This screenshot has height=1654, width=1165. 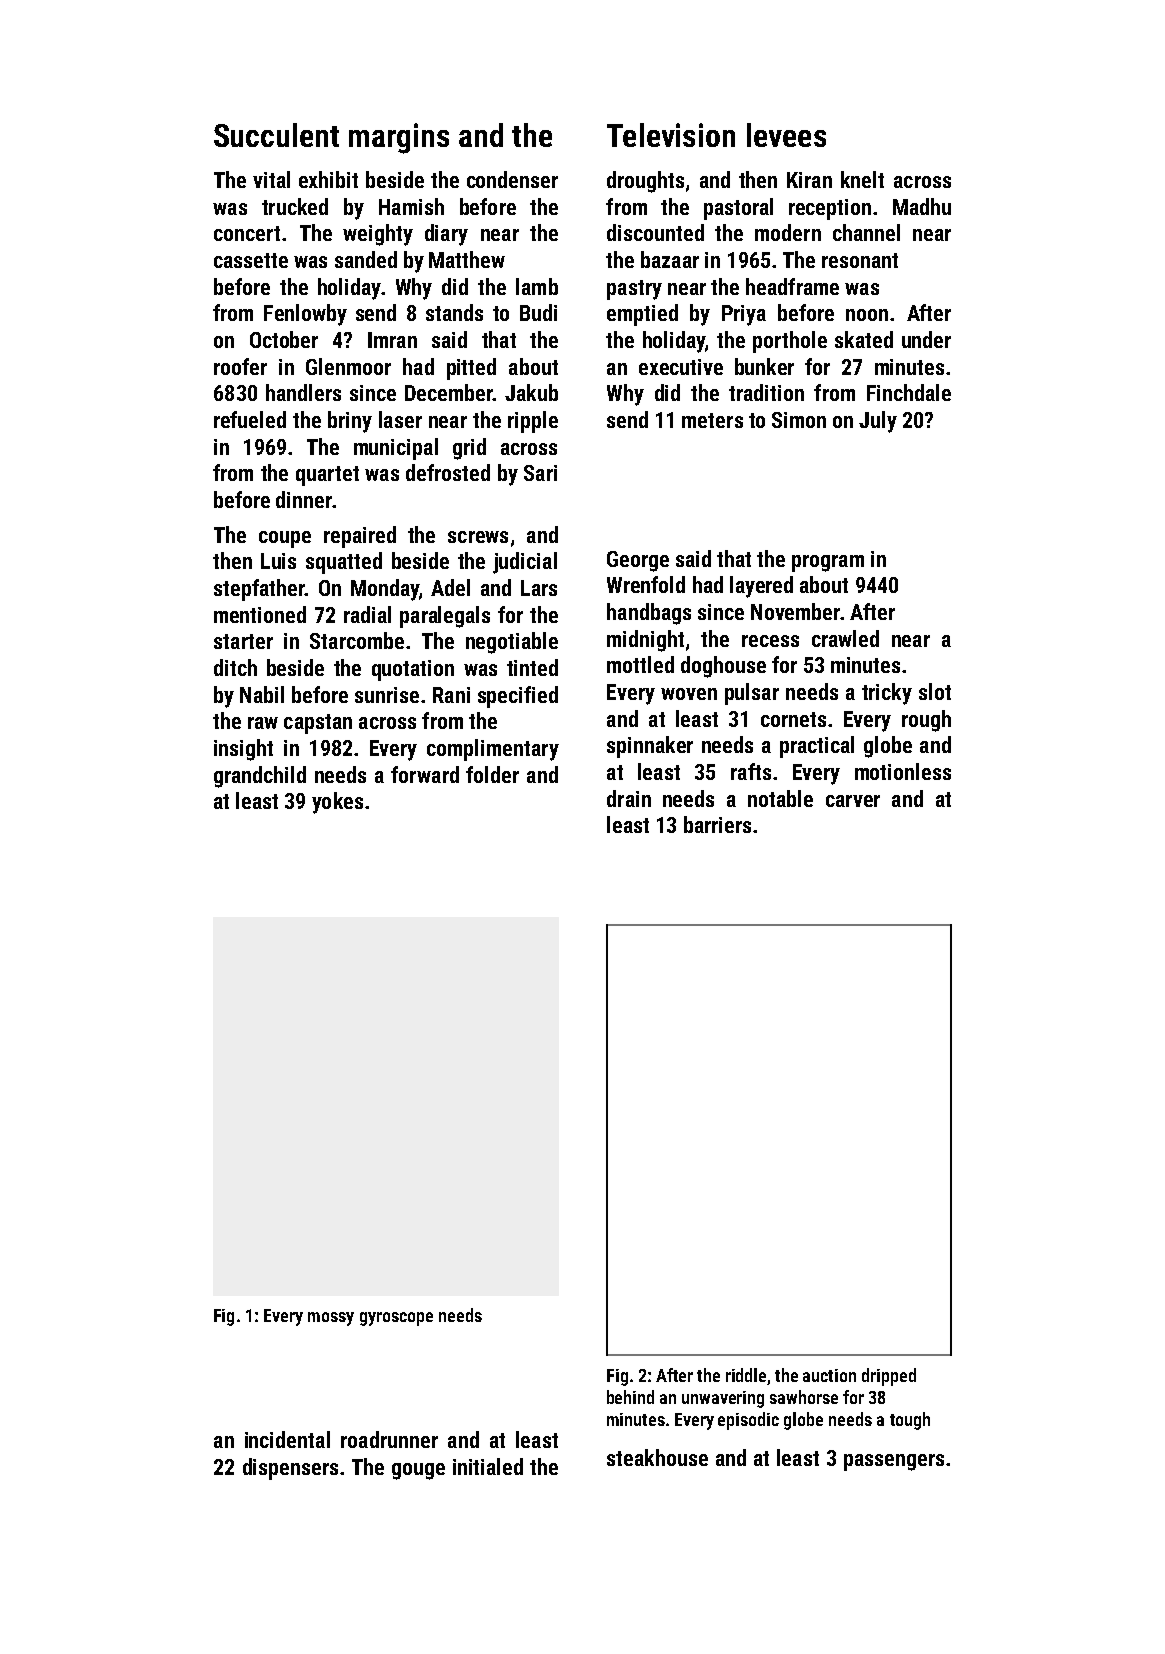 I want to click on Finchdale, so click(x=909, y=392).
